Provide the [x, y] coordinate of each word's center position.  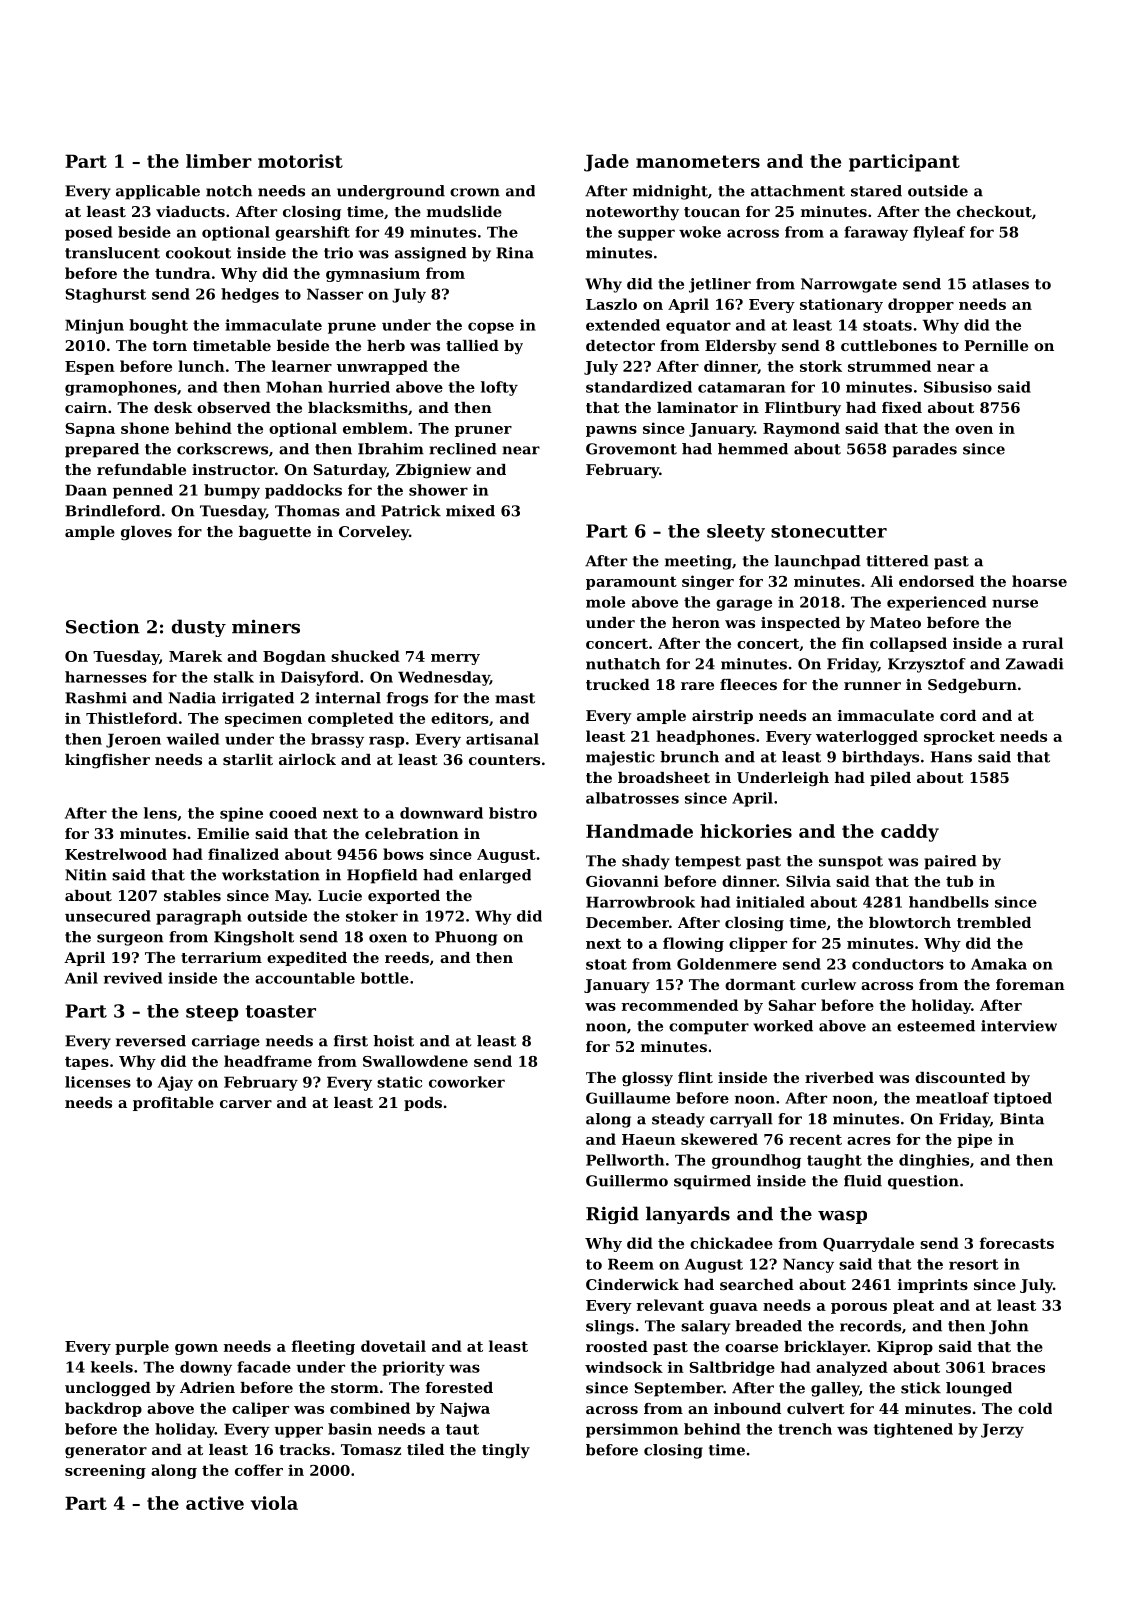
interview [1019, 1026]
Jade [606, 163]
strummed [889, 366]
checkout [994, 211]
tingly [506, 1451]
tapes [87, 1063]
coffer [259, 1470]
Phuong [466, 938]
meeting [698, 562]
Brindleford [113, 511]
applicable [158, 192]
